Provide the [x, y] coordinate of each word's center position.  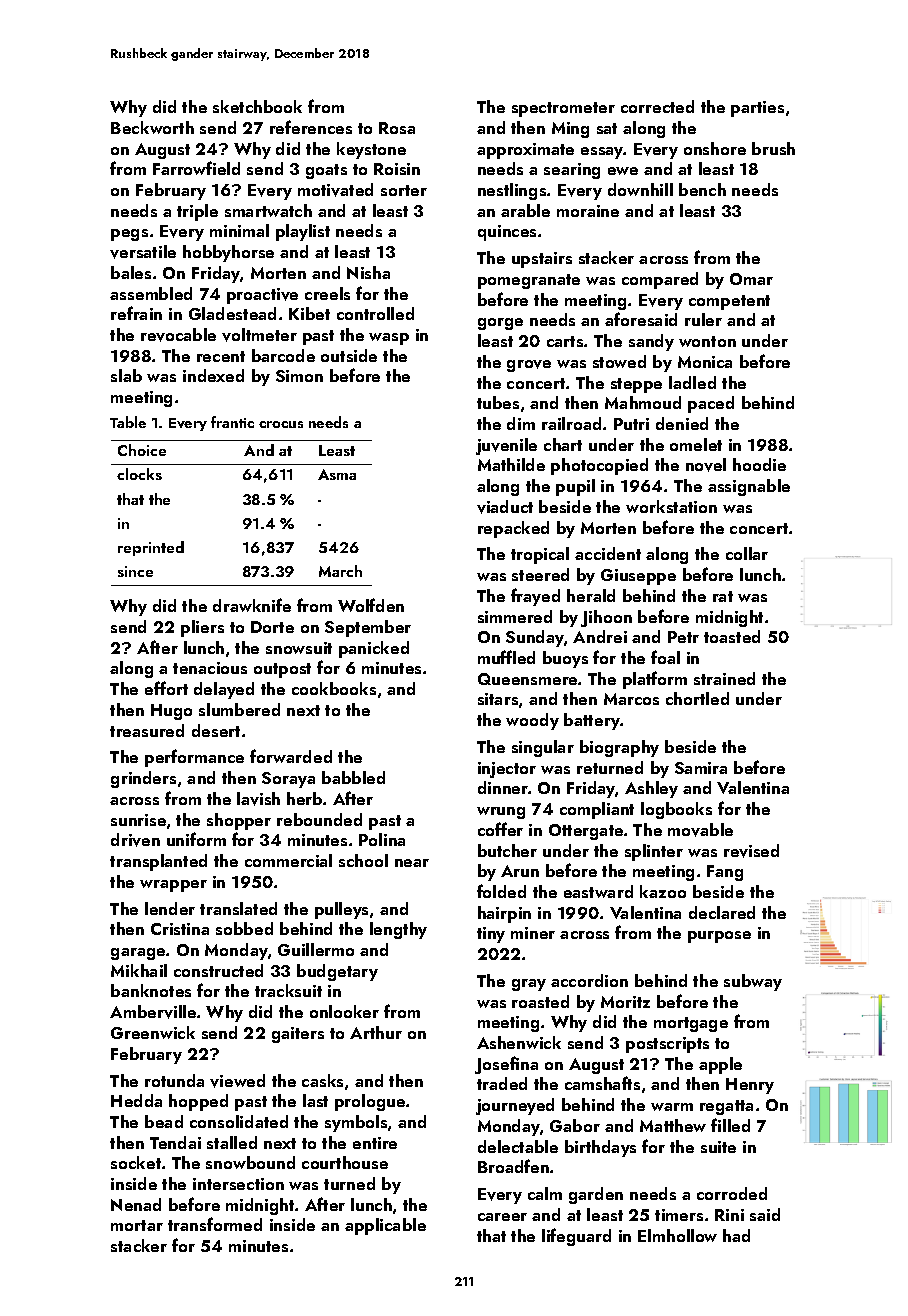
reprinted [151, 548]
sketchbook [257, 106]
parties [757, 109]
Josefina [506, 1065]
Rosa [397, 128]
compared [660, 280]
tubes [498, 402]
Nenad [136, 1204]
